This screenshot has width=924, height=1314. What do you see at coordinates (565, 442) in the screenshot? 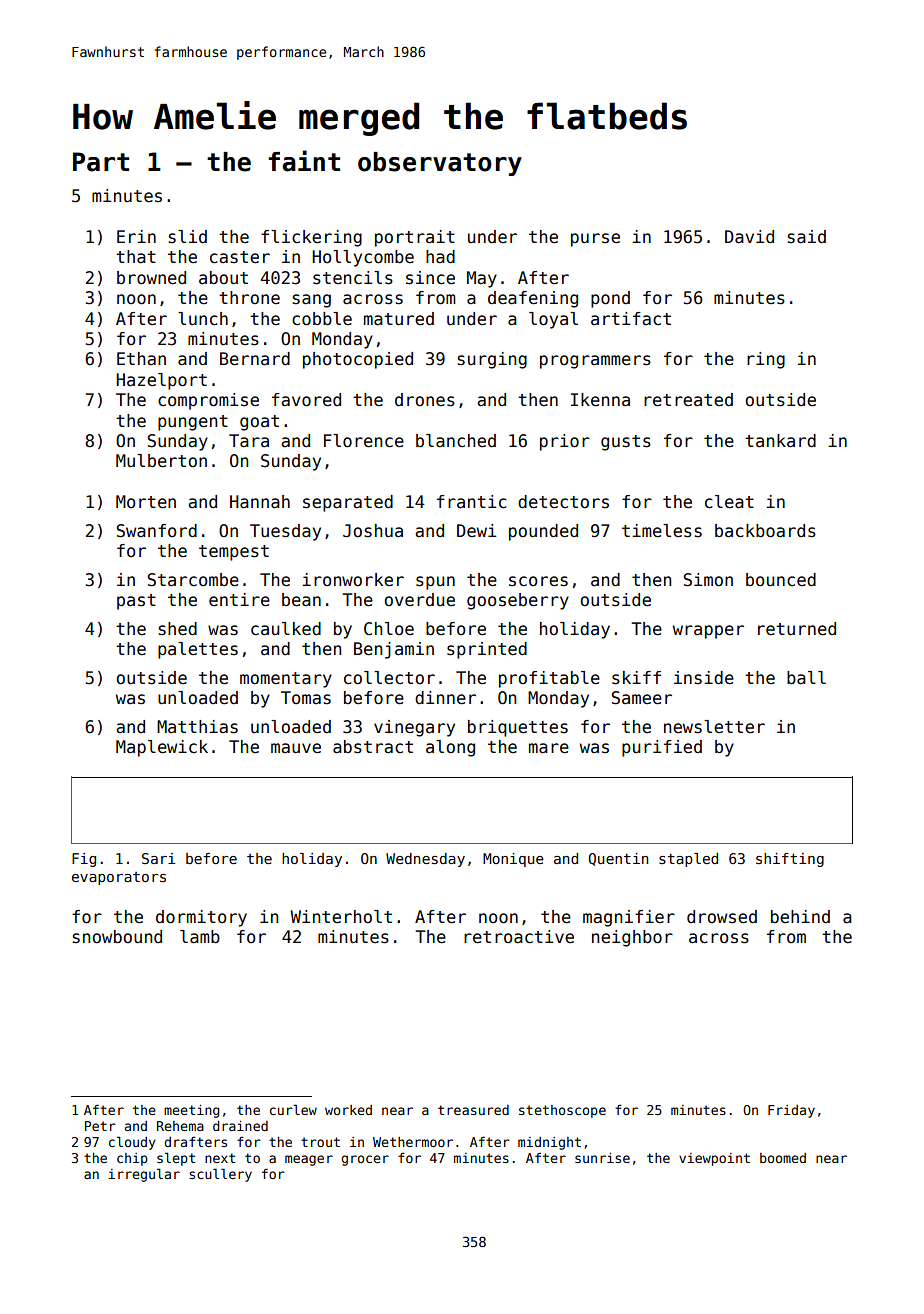
I see `prior` at bounding box center [565, 442].
